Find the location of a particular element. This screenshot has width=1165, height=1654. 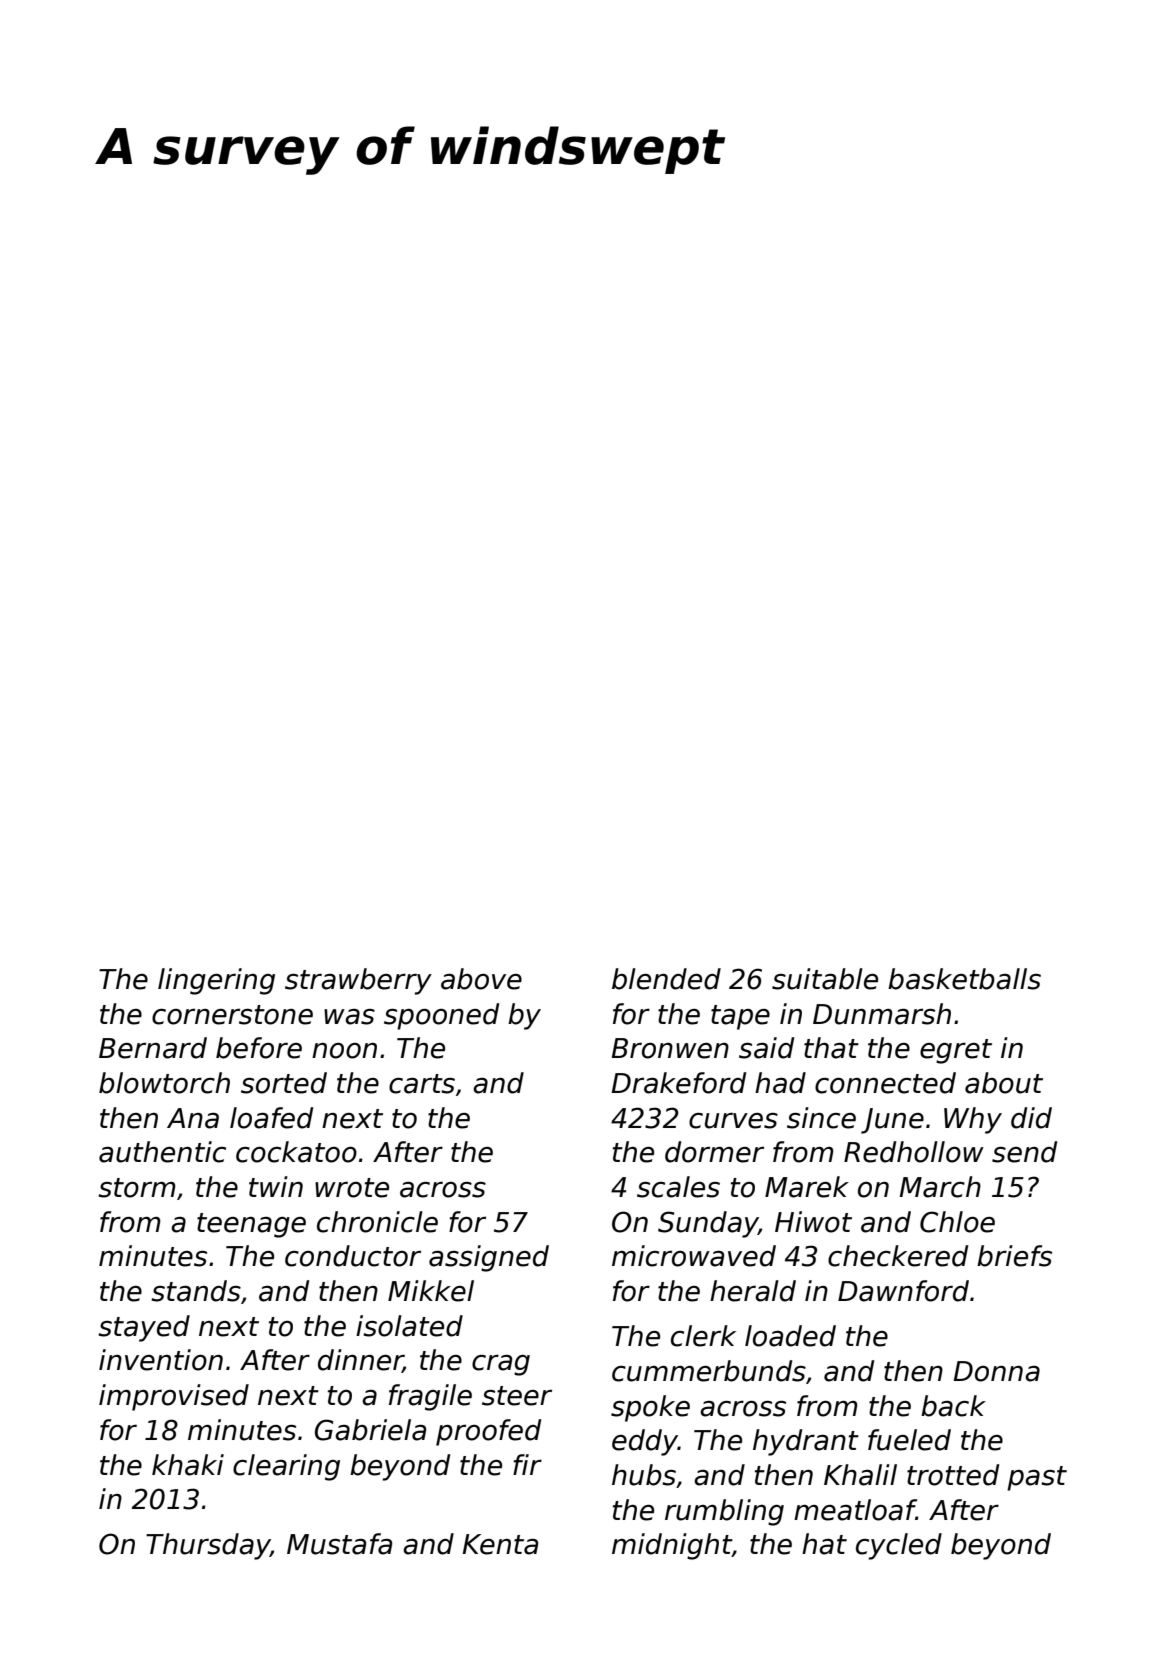

clerk is located at coordinates (703, 1336).
